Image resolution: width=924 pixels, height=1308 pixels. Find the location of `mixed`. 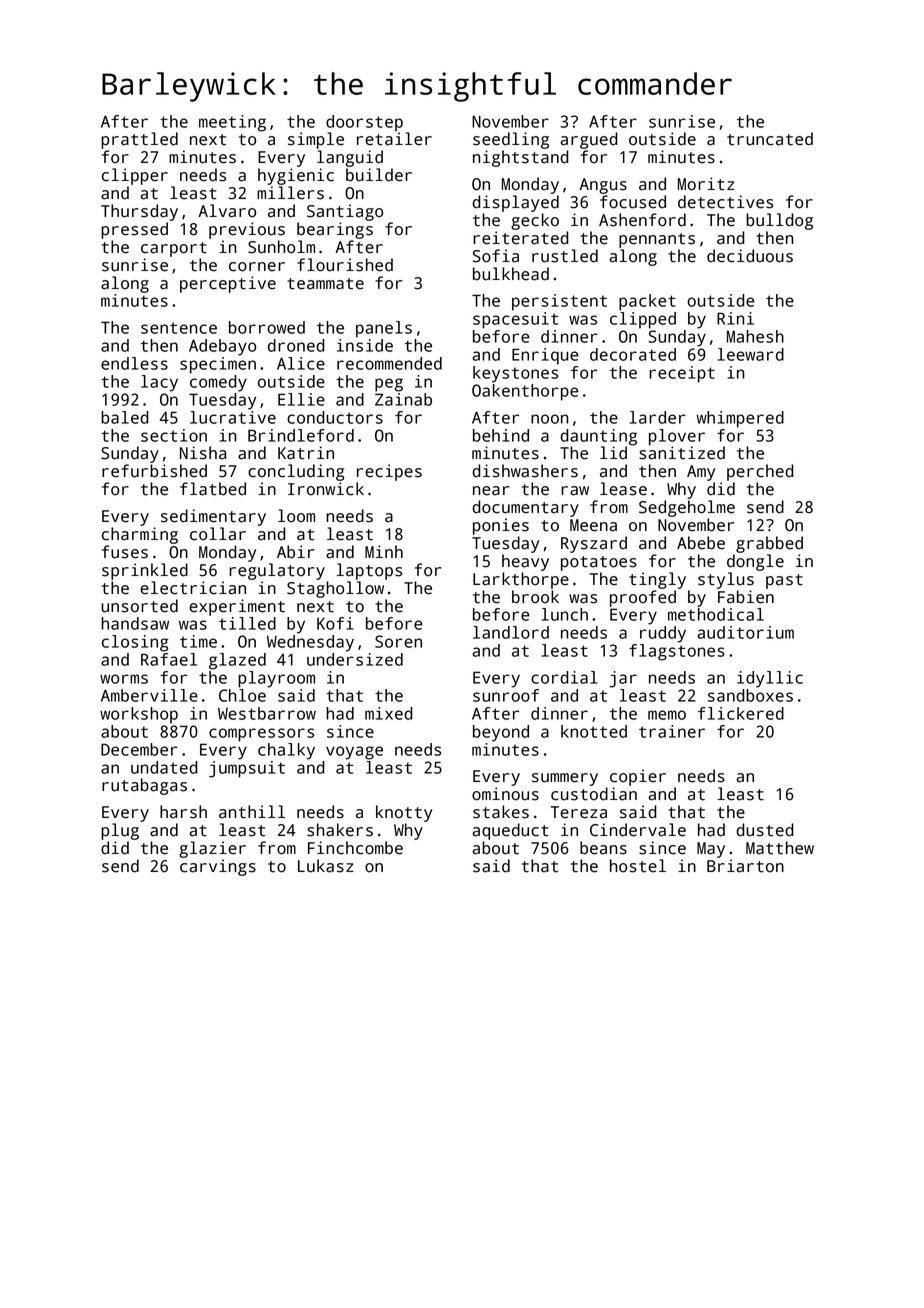

mixed is located at coordinates (389, 713).
